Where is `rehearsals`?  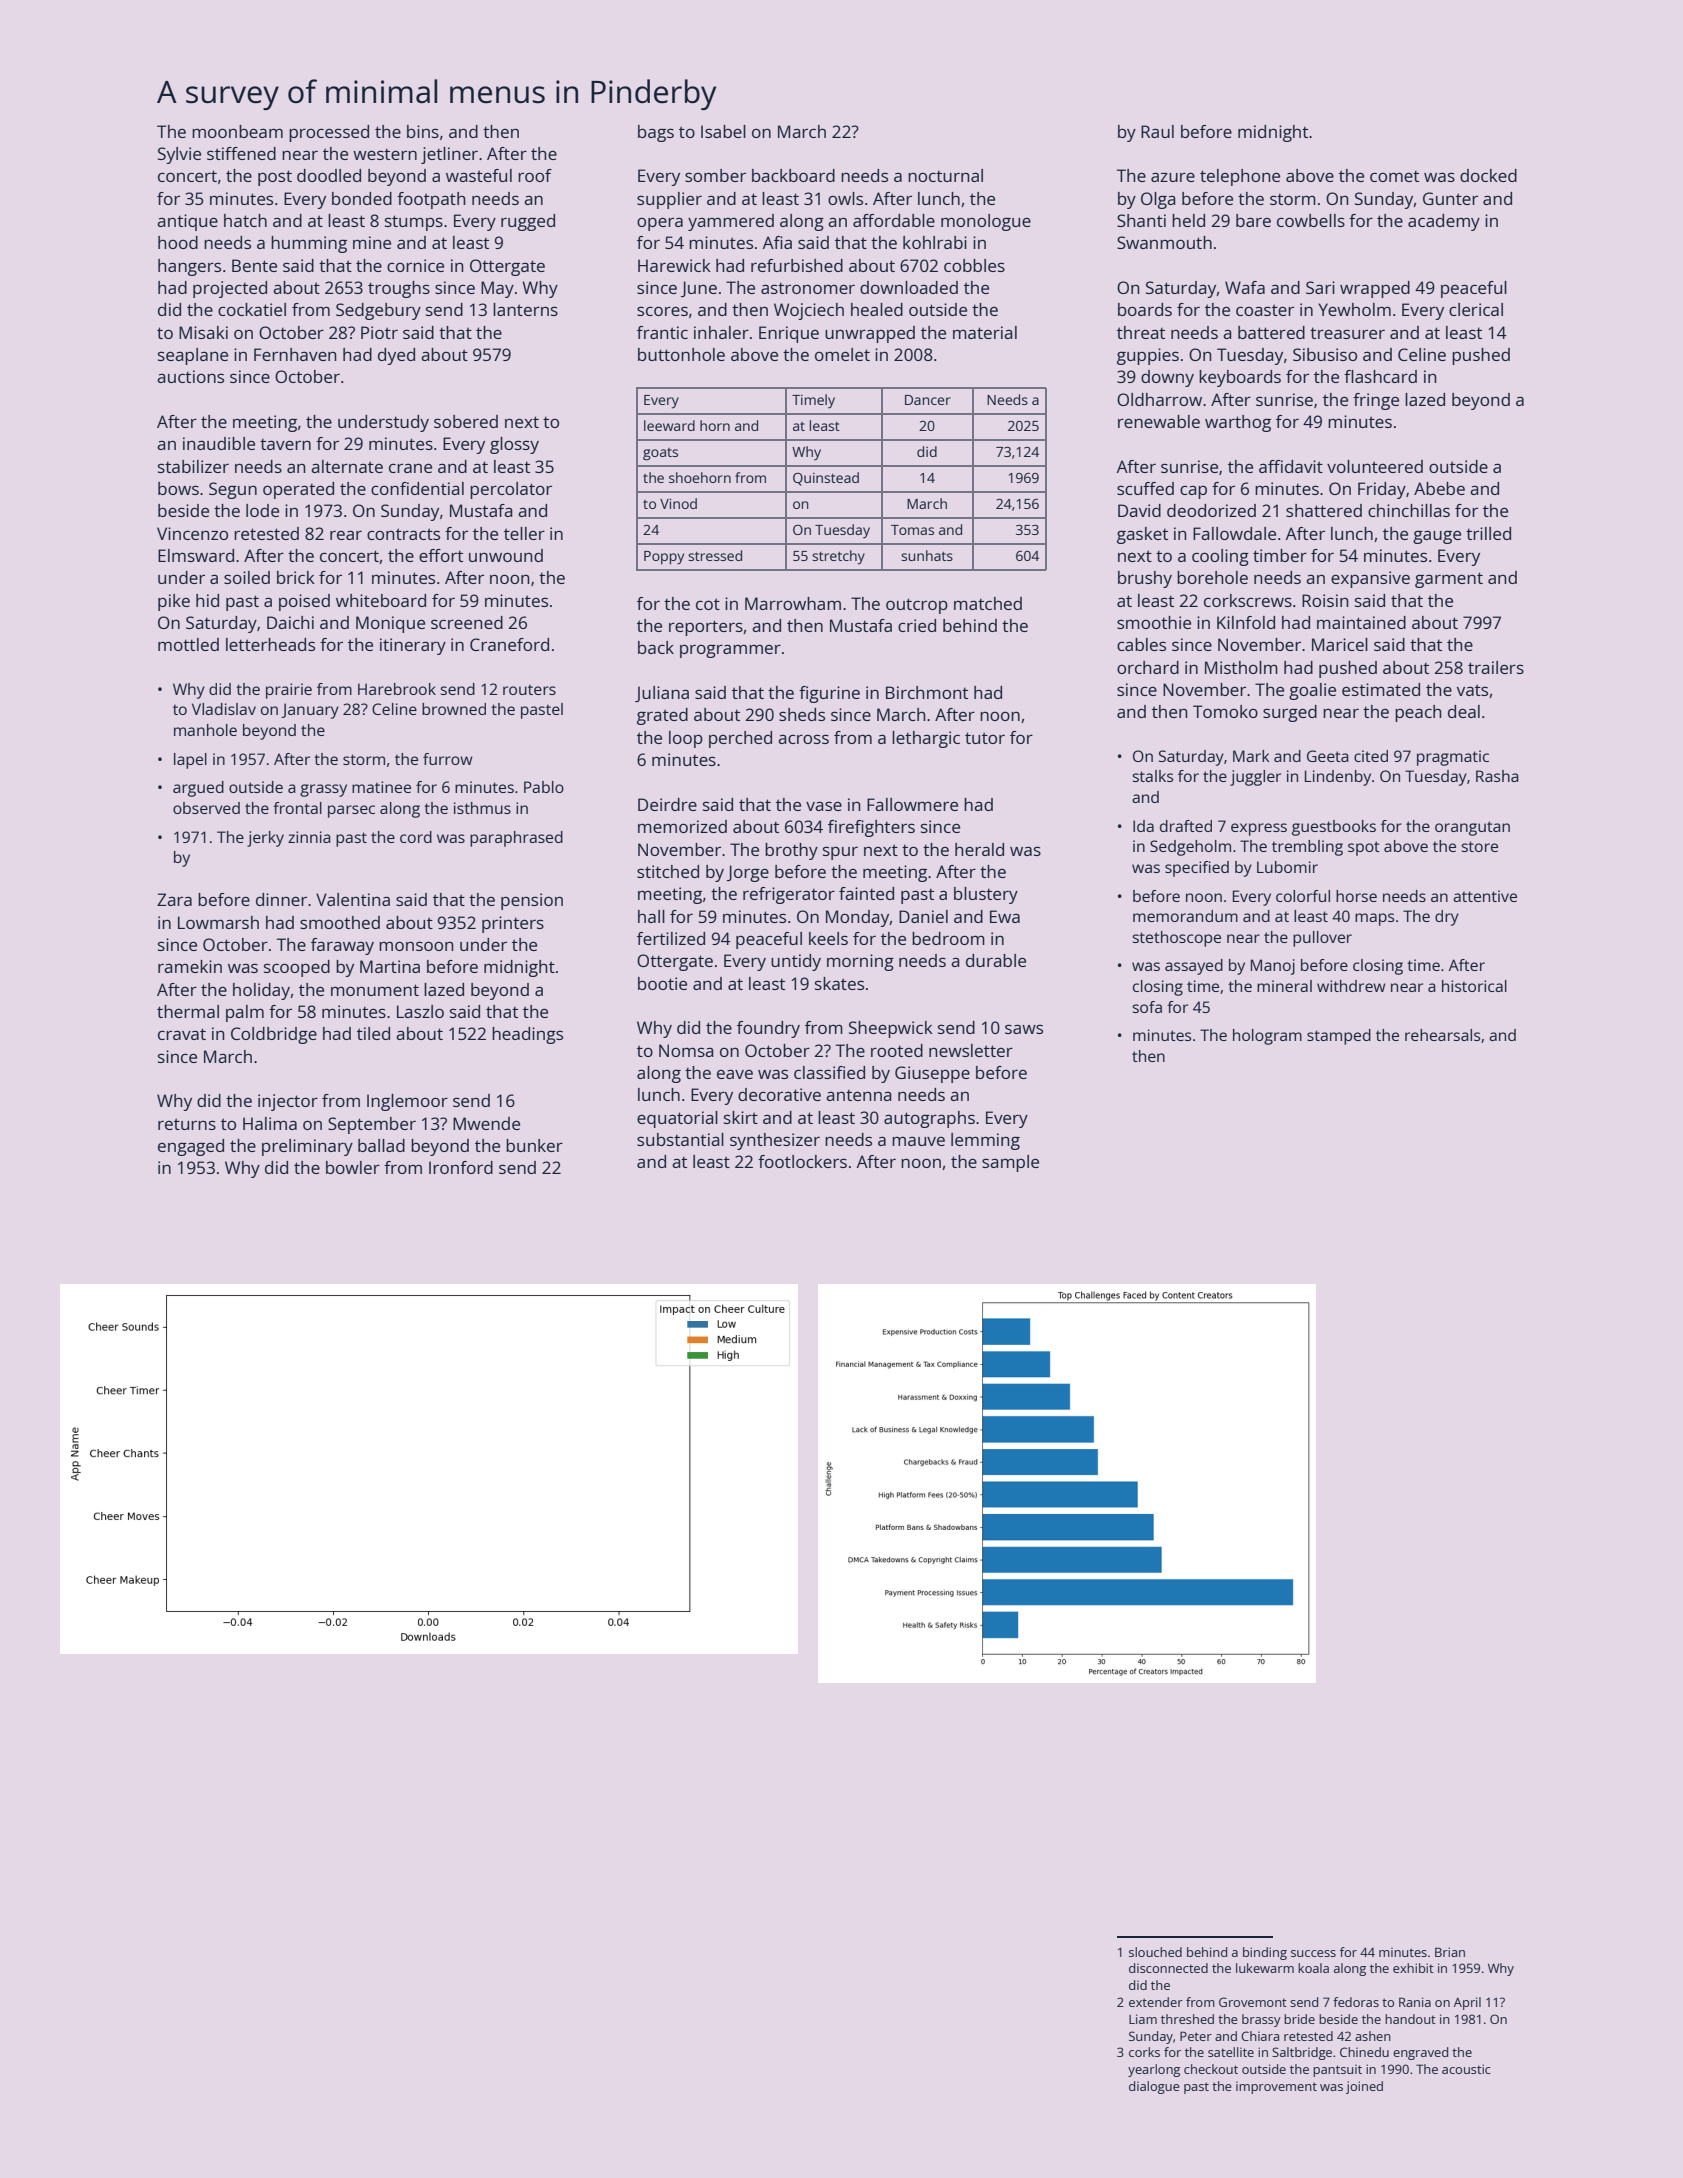 rehearsals is located at coordinates (1442, 1035).
